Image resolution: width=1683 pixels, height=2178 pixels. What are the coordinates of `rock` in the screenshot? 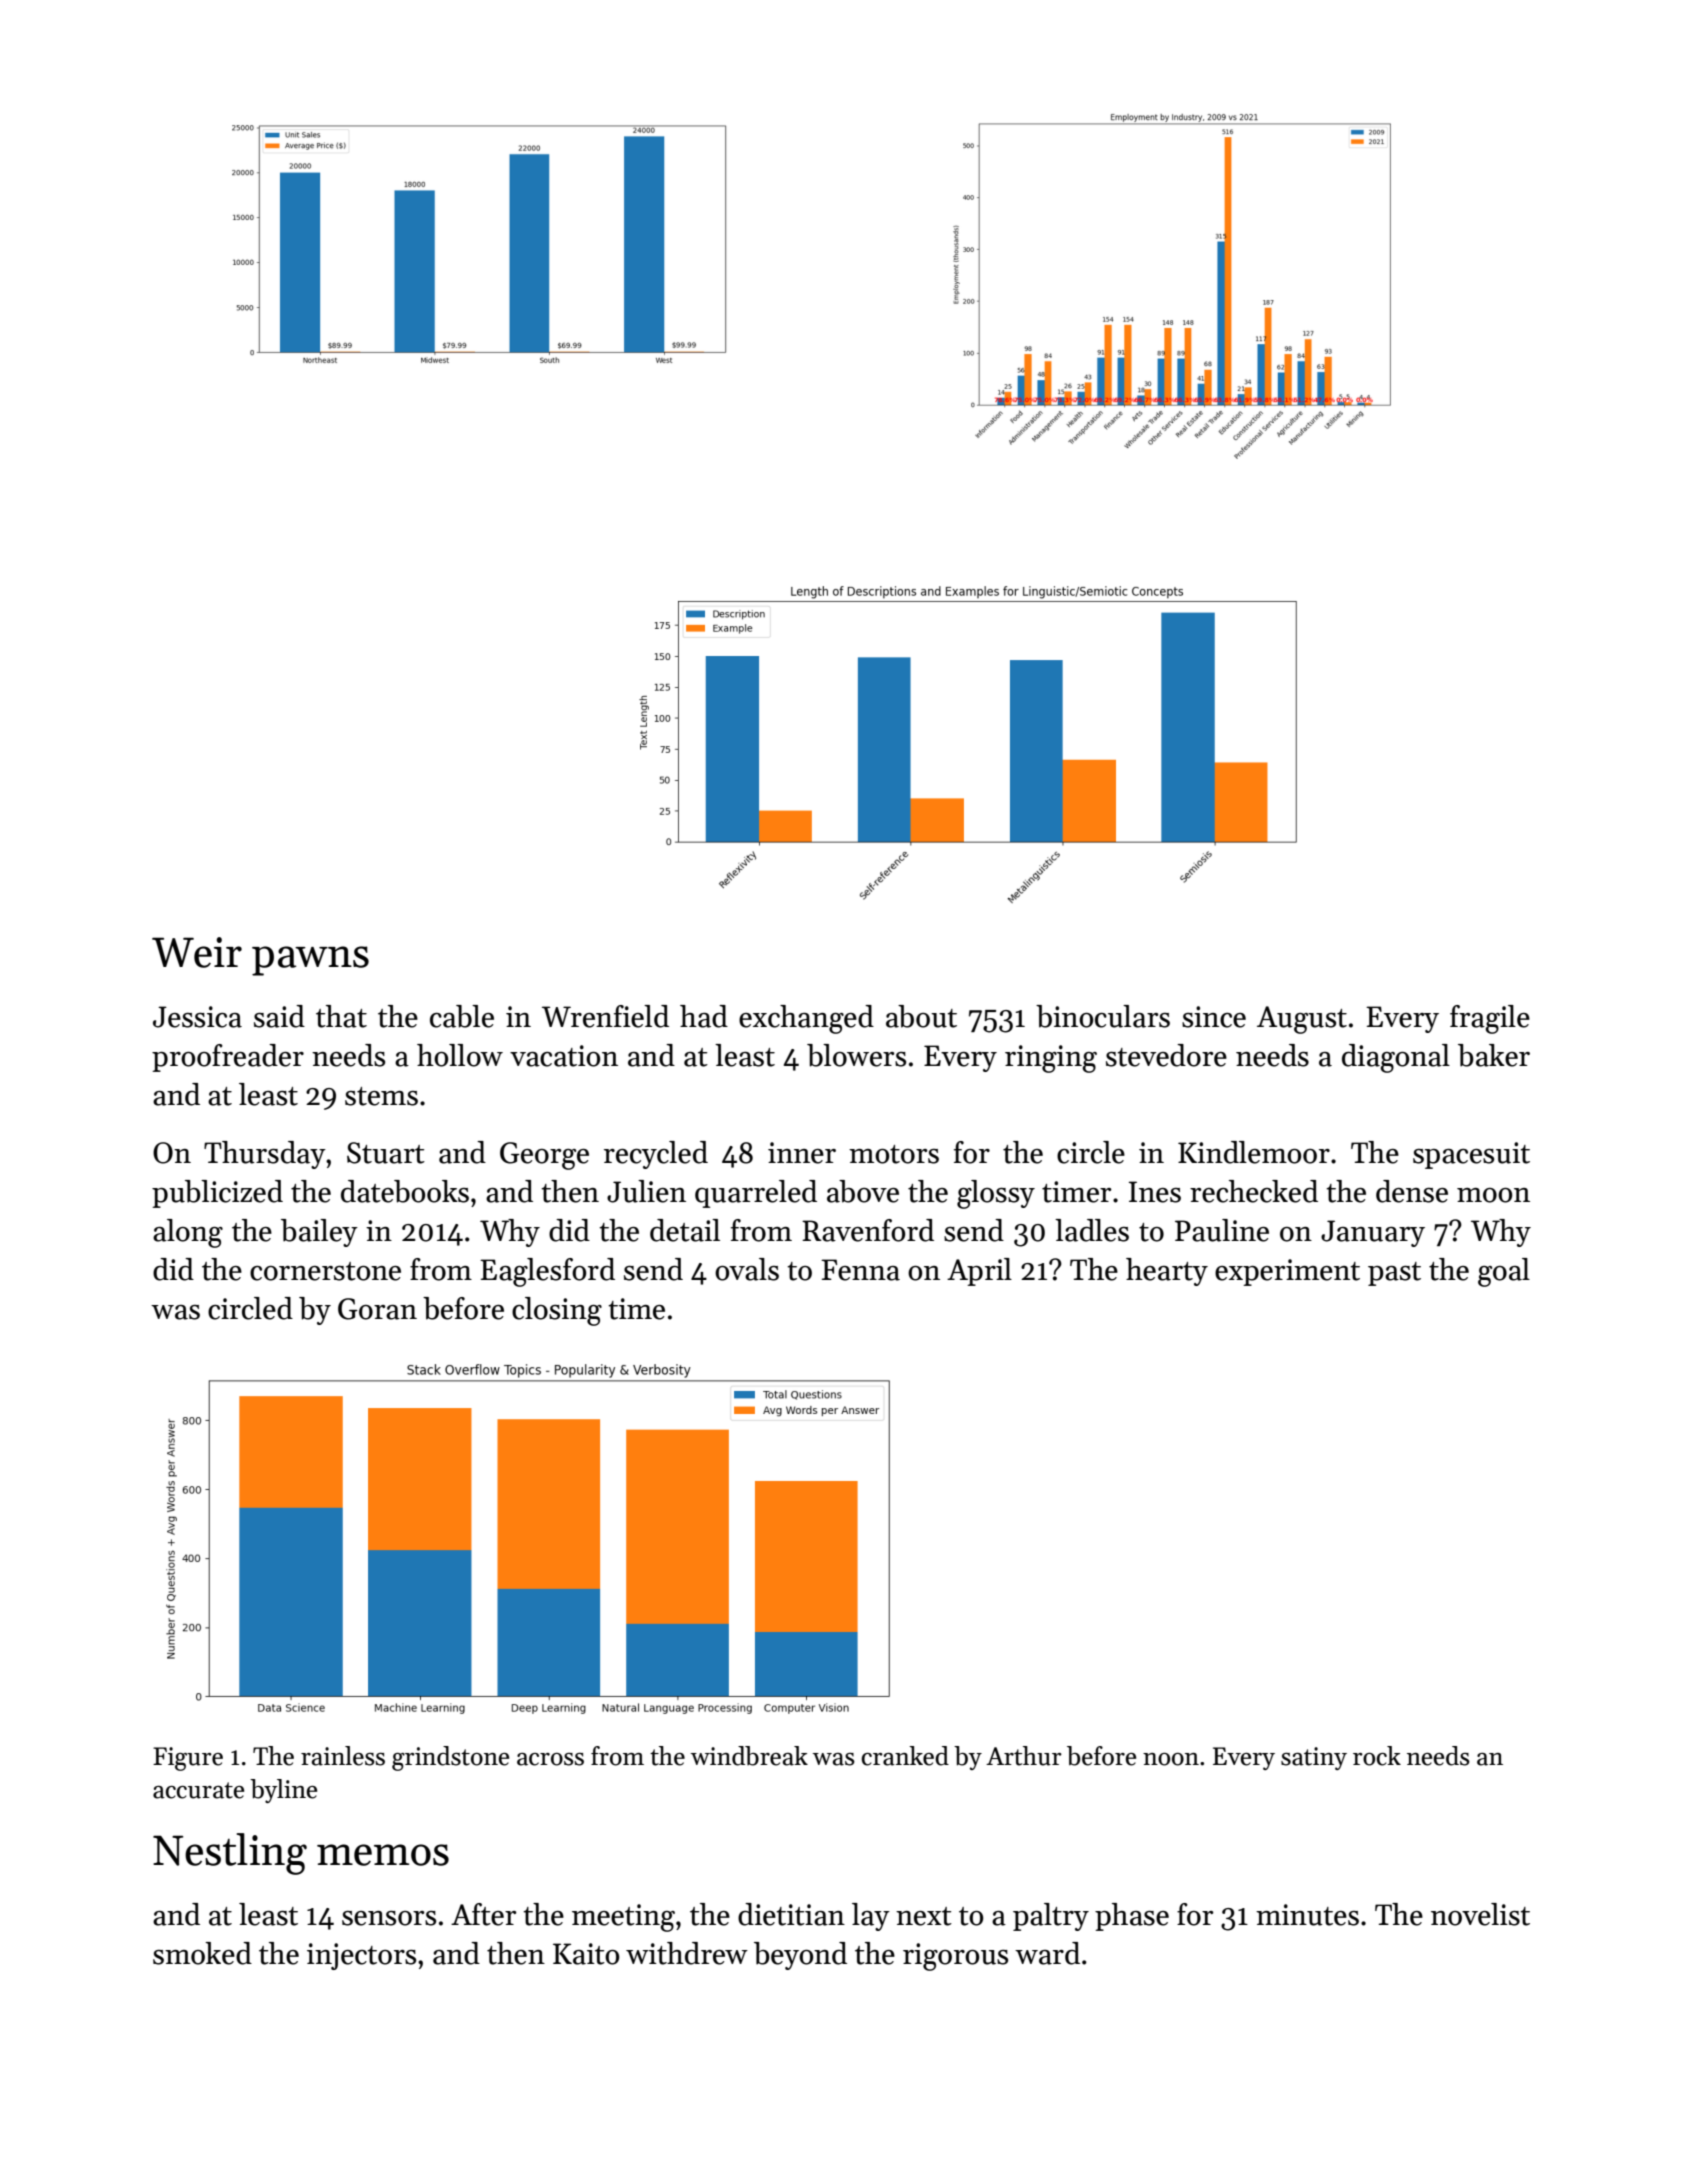 It's located at (1377, 1756).
